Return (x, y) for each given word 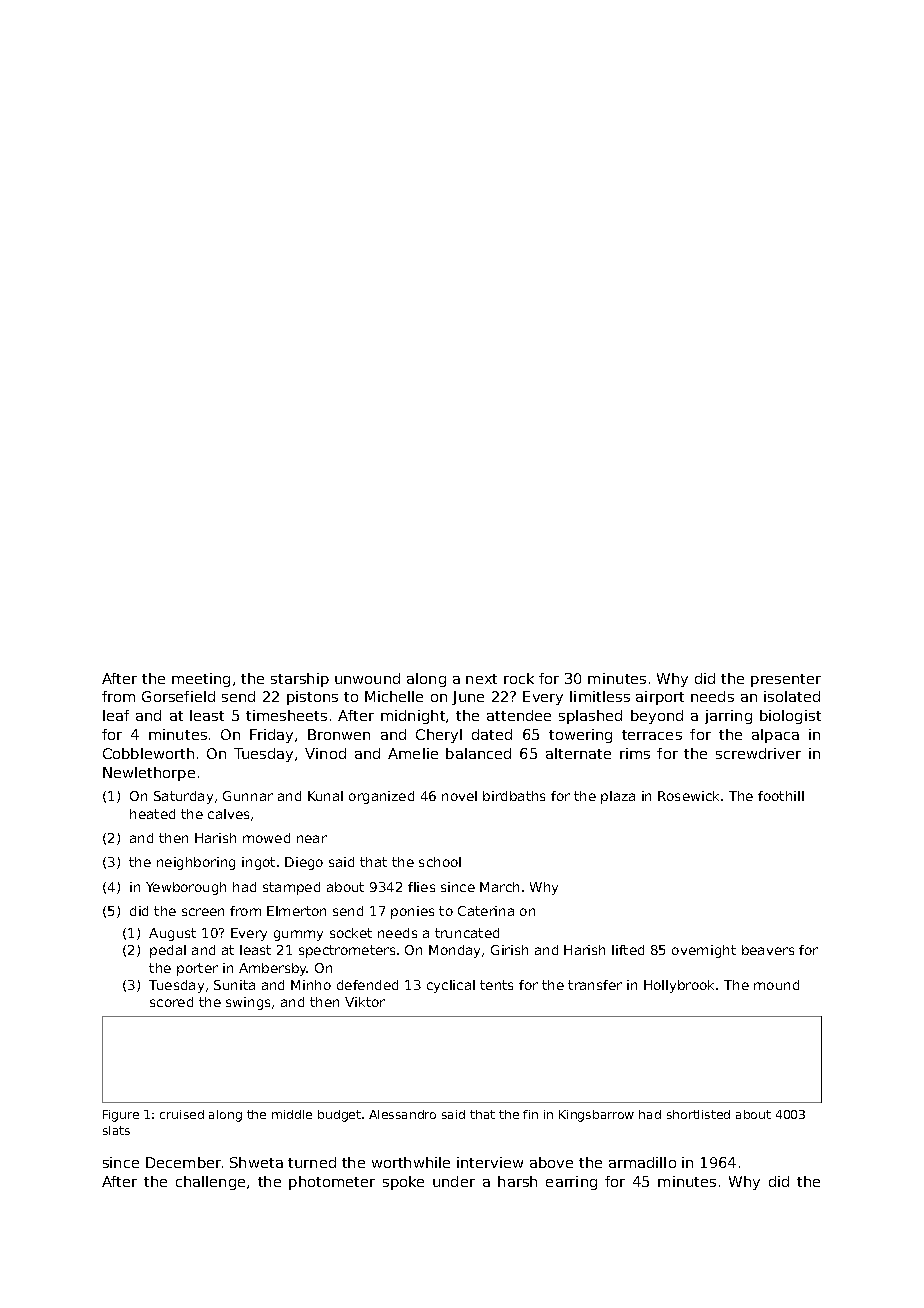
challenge (210, 1183)
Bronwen (339, 734)
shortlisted (698, 1114)
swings (248, 1003)
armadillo (642, 1162)
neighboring (196, 863)
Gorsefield (178, 696)
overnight (704, 951)
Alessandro (402, 1114)
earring (571, 1183)
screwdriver (758, 753)
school (440, 862)
